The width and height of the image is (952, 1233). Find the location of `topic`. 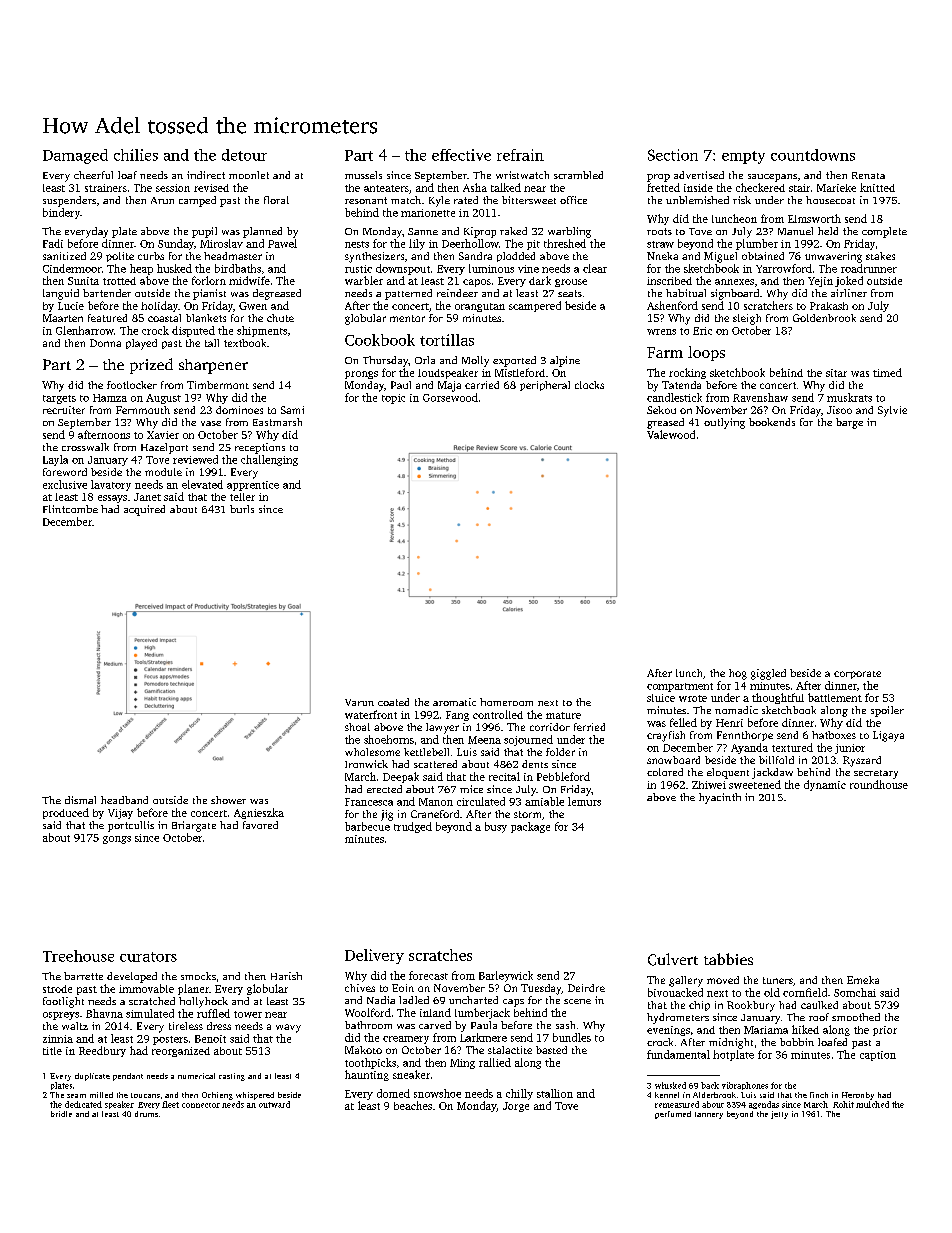

topic is located at coordinates (393, 399).
